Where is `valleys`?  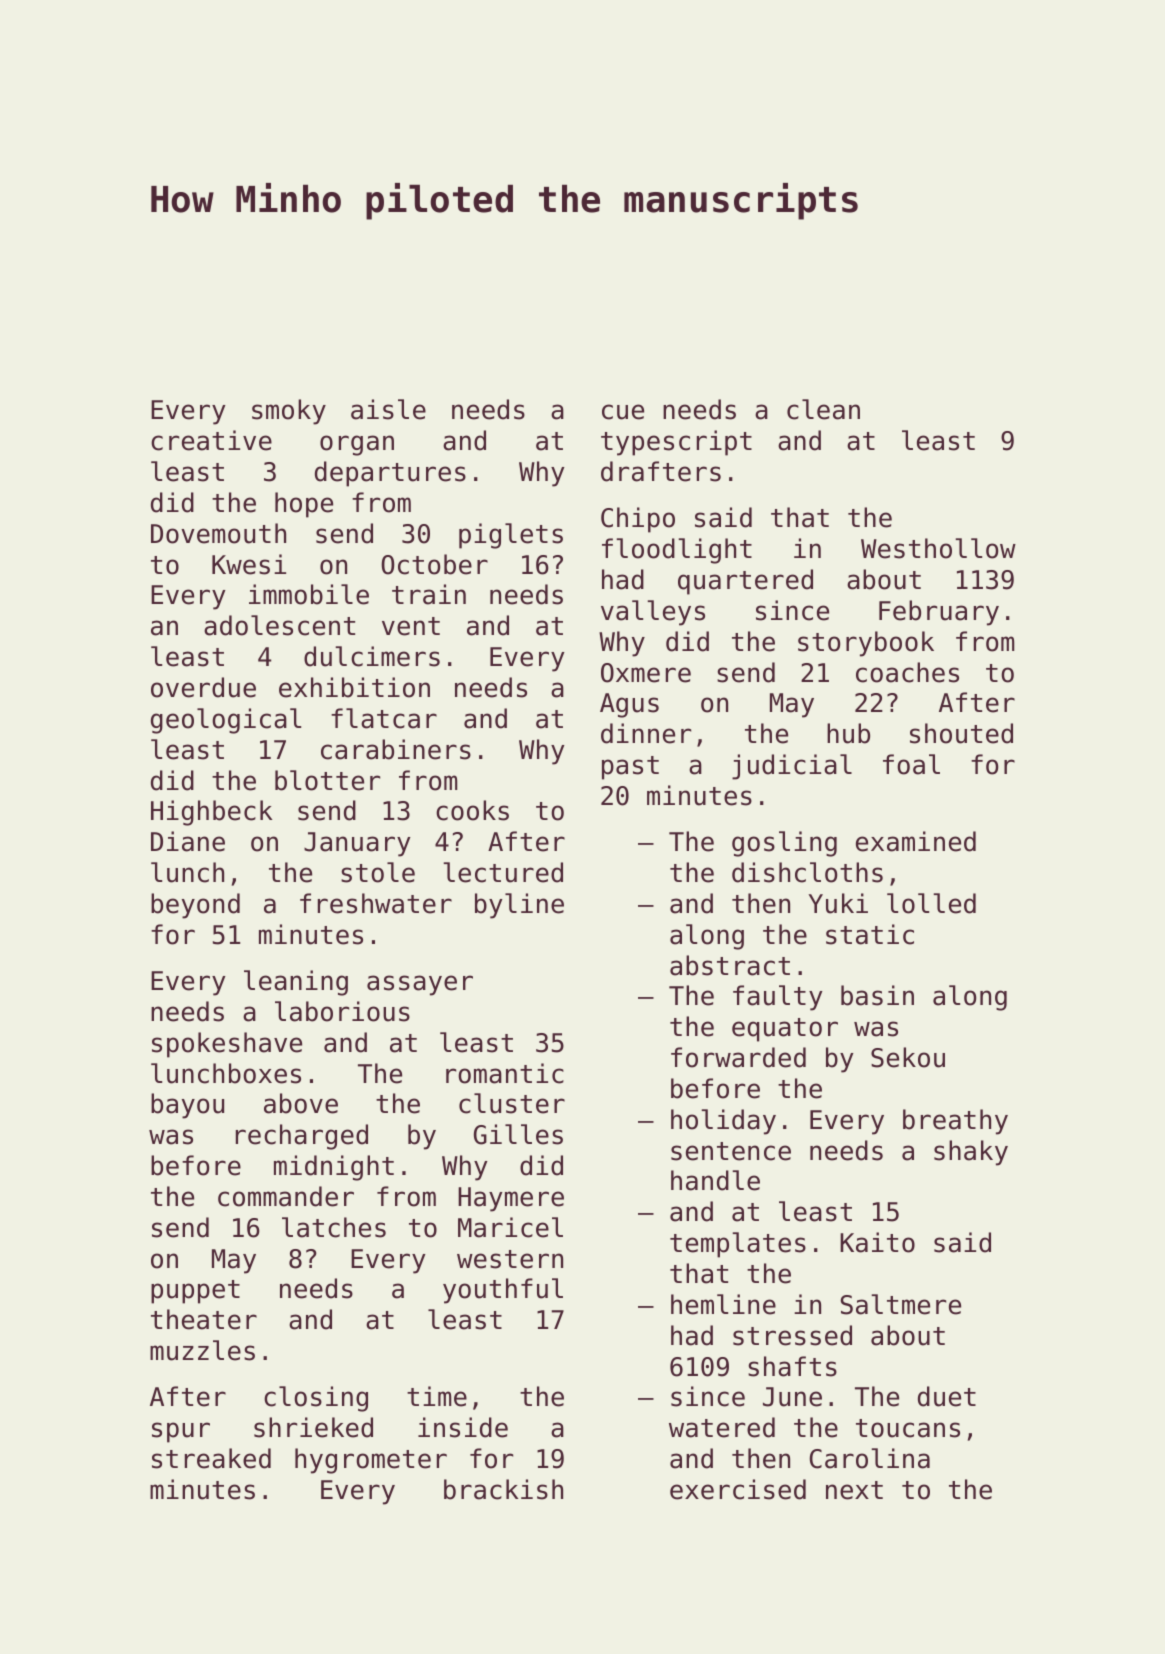
valleys is located at coordinates (653, 613).
